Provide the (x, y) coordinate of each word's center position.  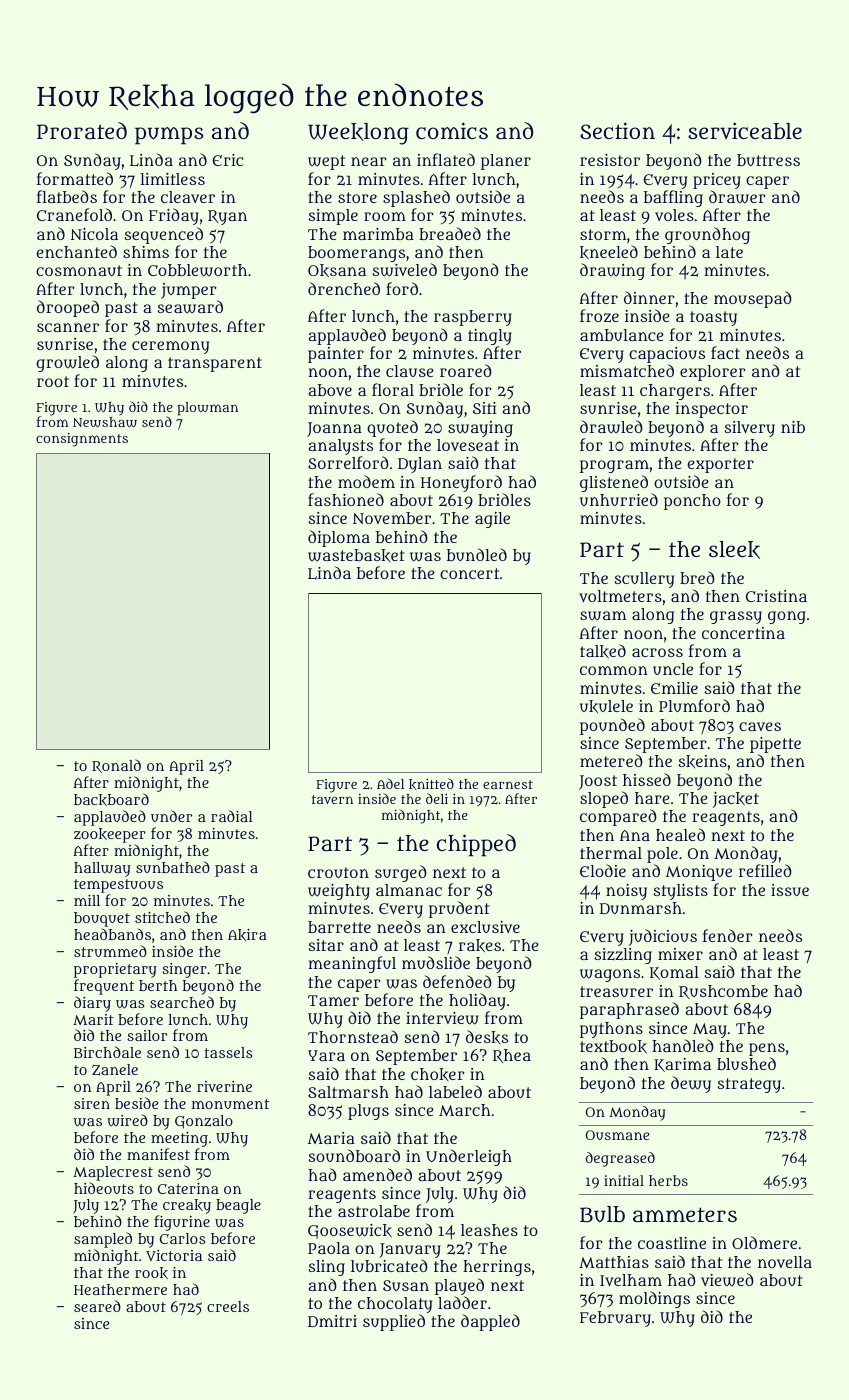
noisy (626, 892)
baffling (673, 198)
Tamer (333, 1000)
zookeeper (110, 835)
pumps (169, 136)
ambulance (622, 335)
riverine (224, 1086)
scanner (68, 327)
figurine (182, 1223)
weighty (339, 892)
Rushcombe (723, 992)
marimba (378, 234)
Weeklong (358, 134)
